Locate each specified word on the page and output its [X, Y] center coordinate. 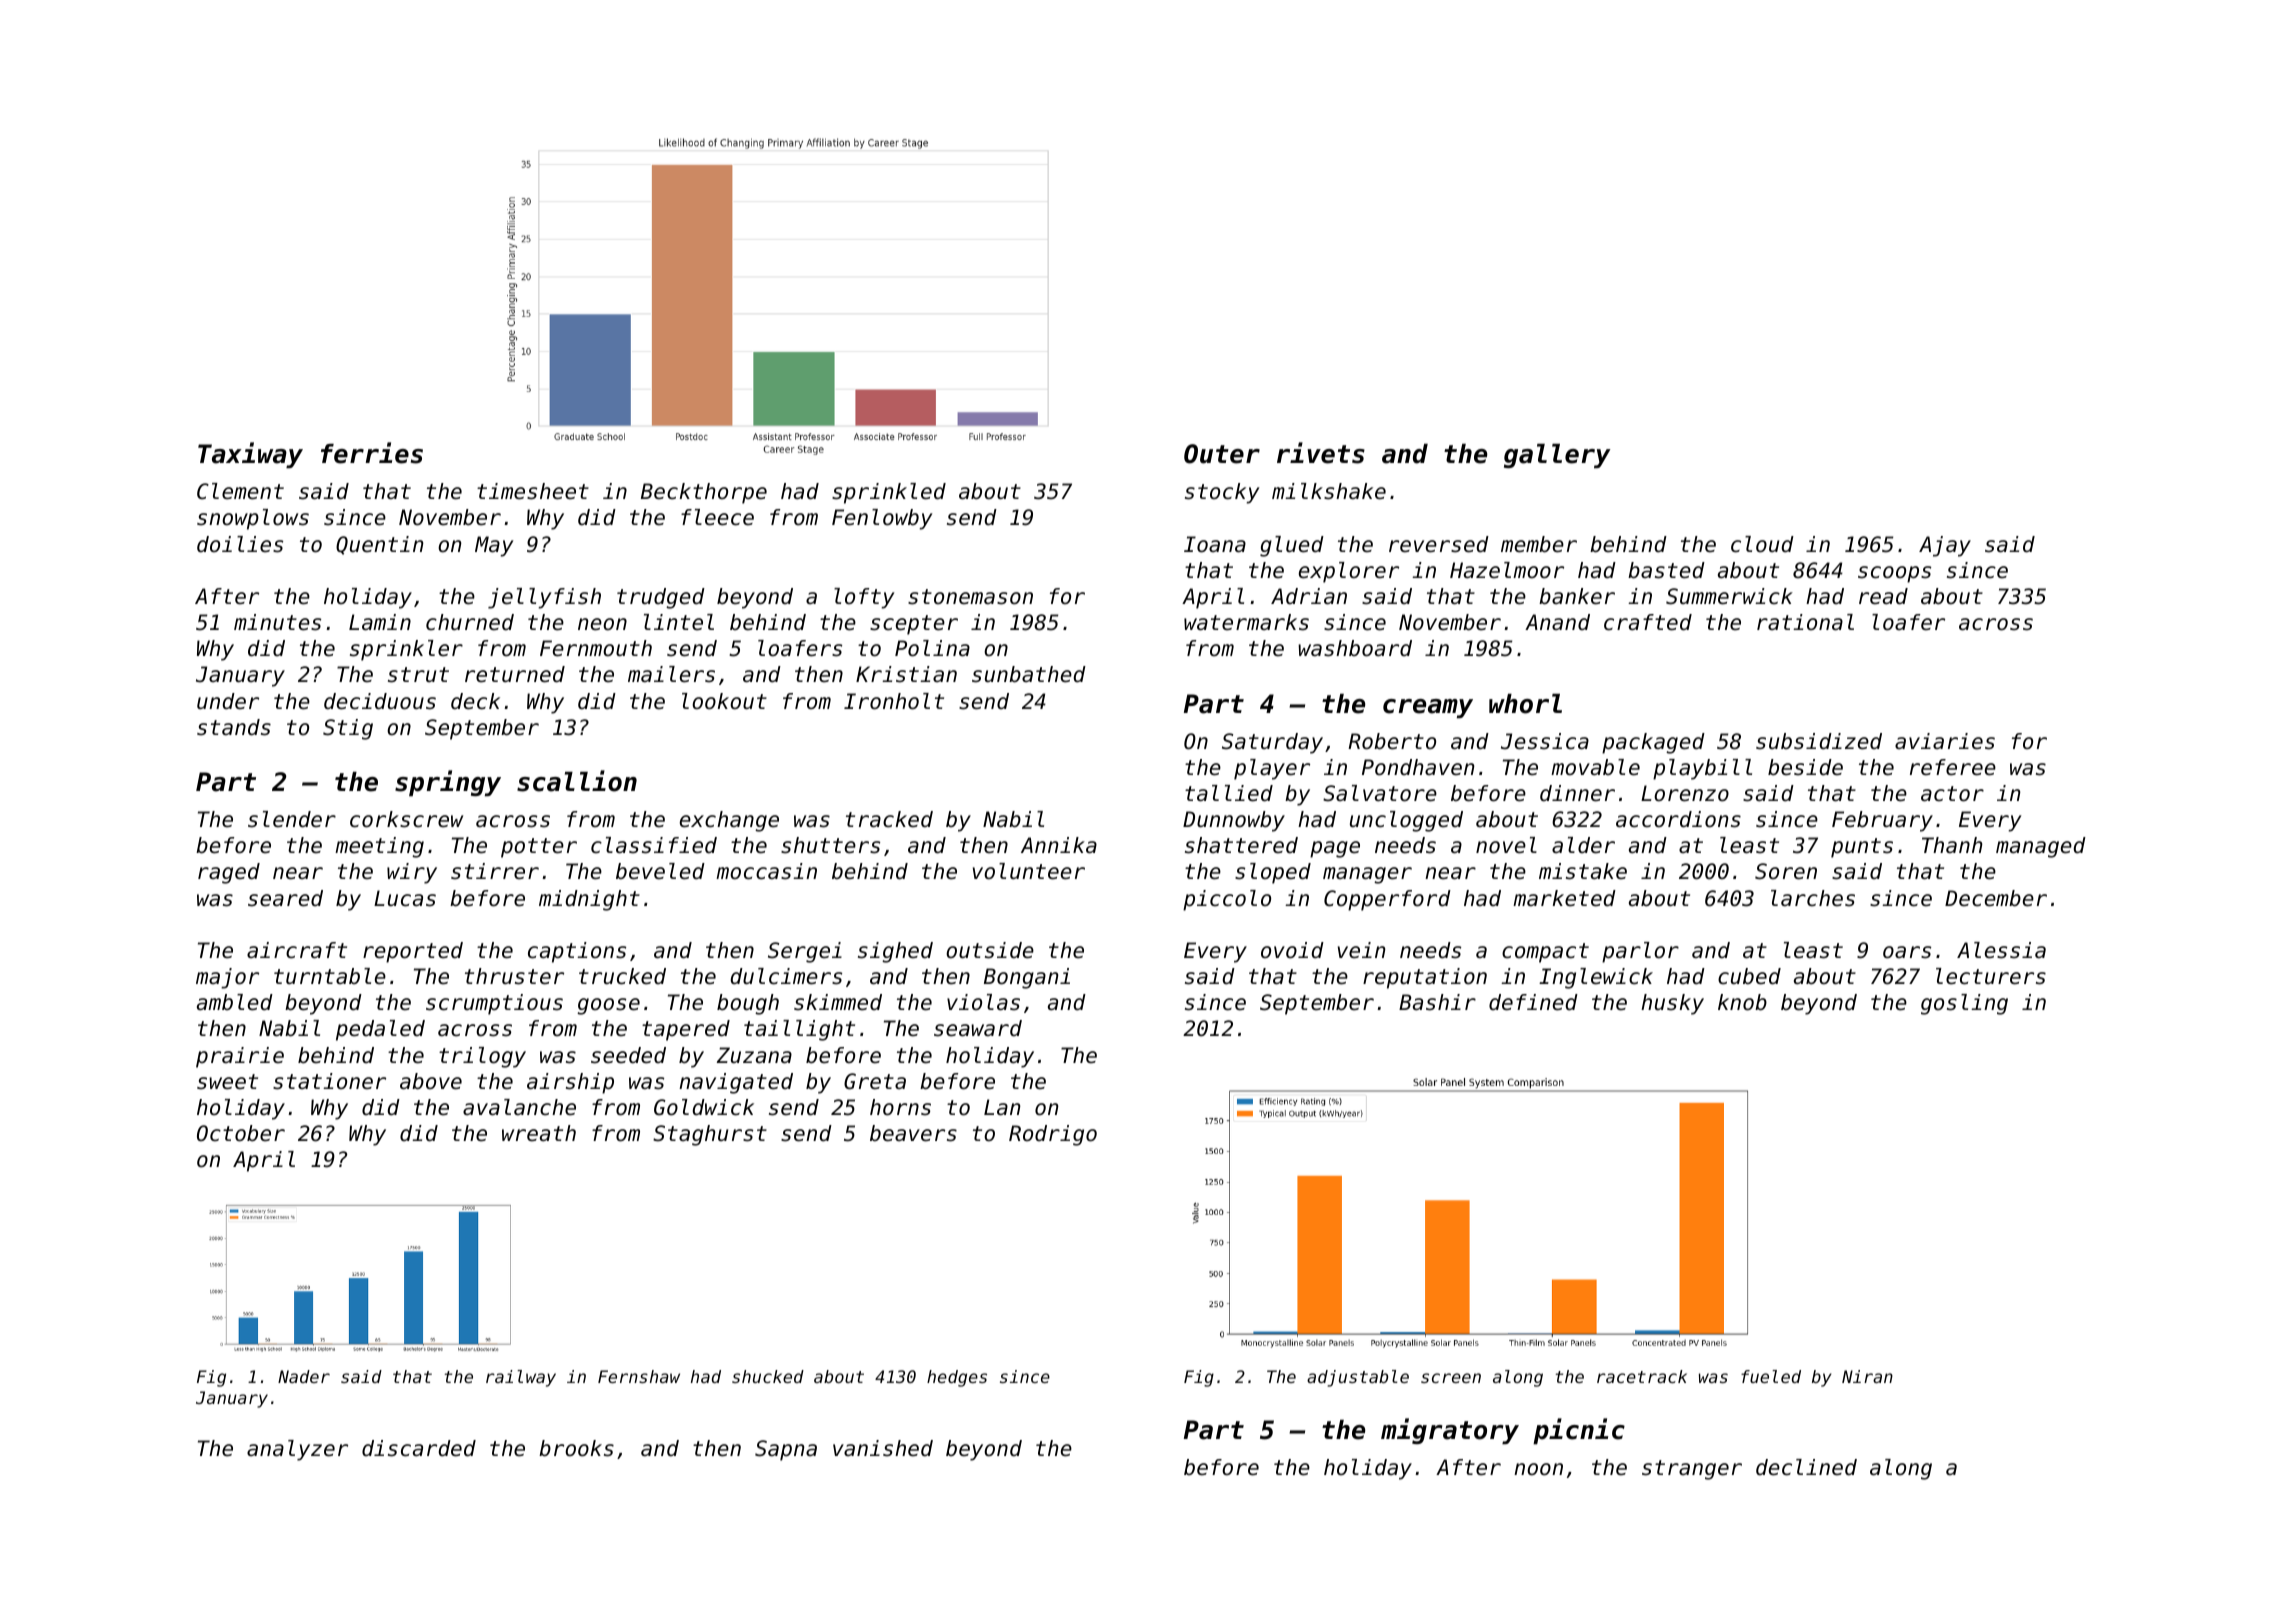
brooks [576, 1448]
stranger [1692, 1470]
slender [292, 819]
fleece [717, 517]
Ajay [1945, 546]
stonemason [970, 597]
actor [1952, 794]
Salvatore [1380, 793]
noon [1538, 1469]
